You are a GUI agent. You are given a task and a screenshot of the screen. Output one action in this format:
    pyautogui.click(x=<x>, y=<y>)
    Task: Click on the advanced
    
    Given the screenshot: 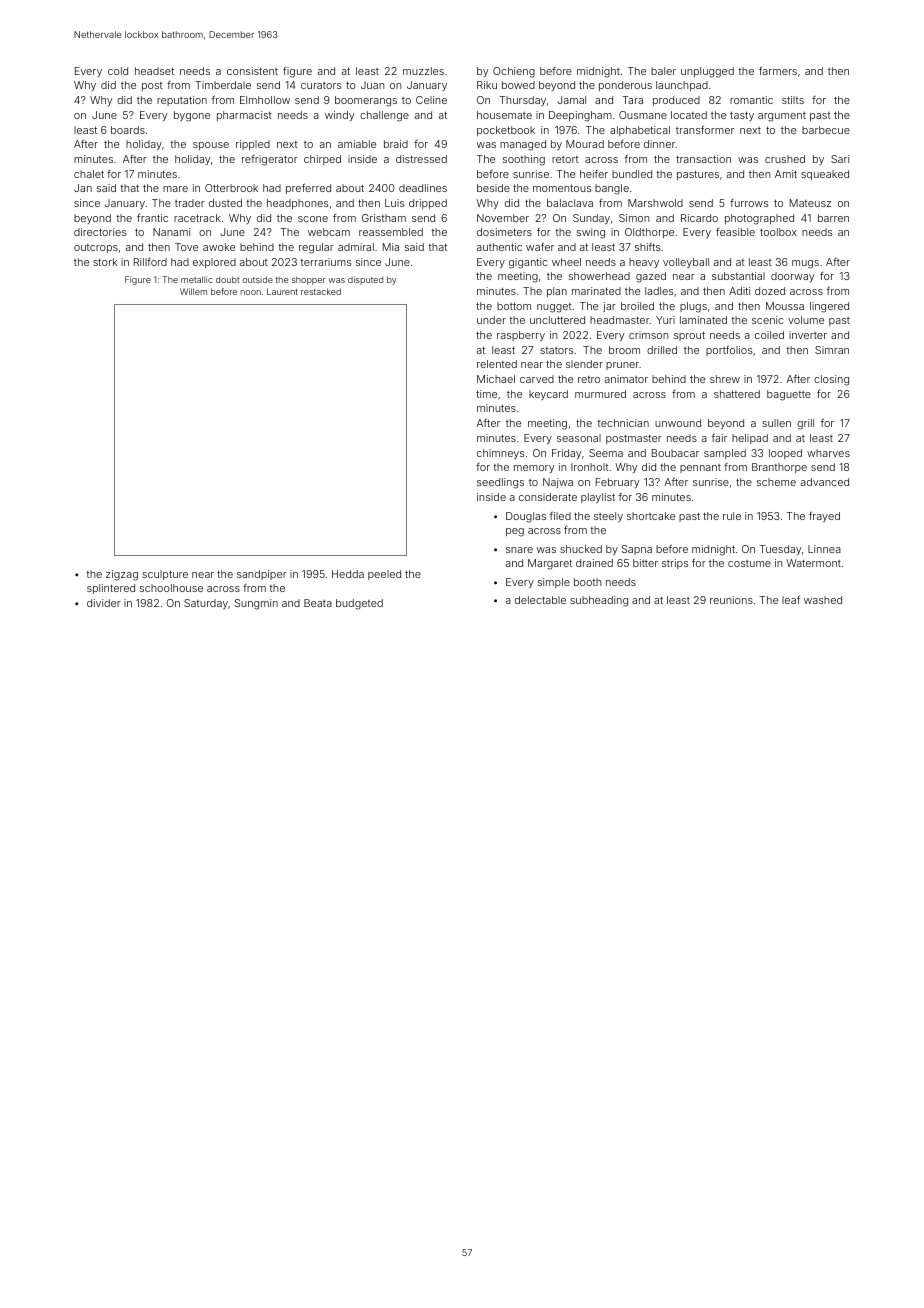 What is the action you would take?
    pyautogui.click(x=825, y=482)
